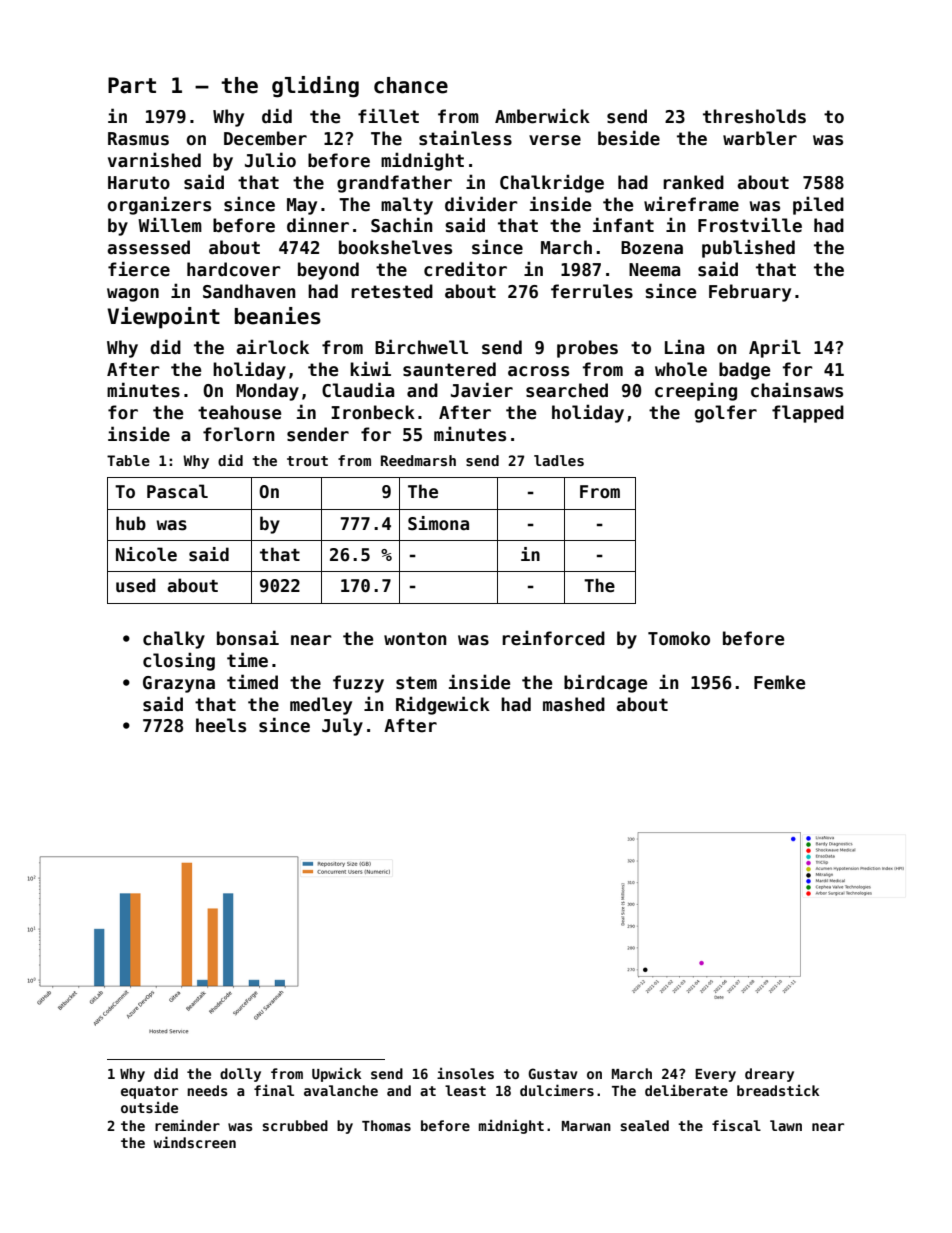  I want to click on Part, so click(132, 85).
